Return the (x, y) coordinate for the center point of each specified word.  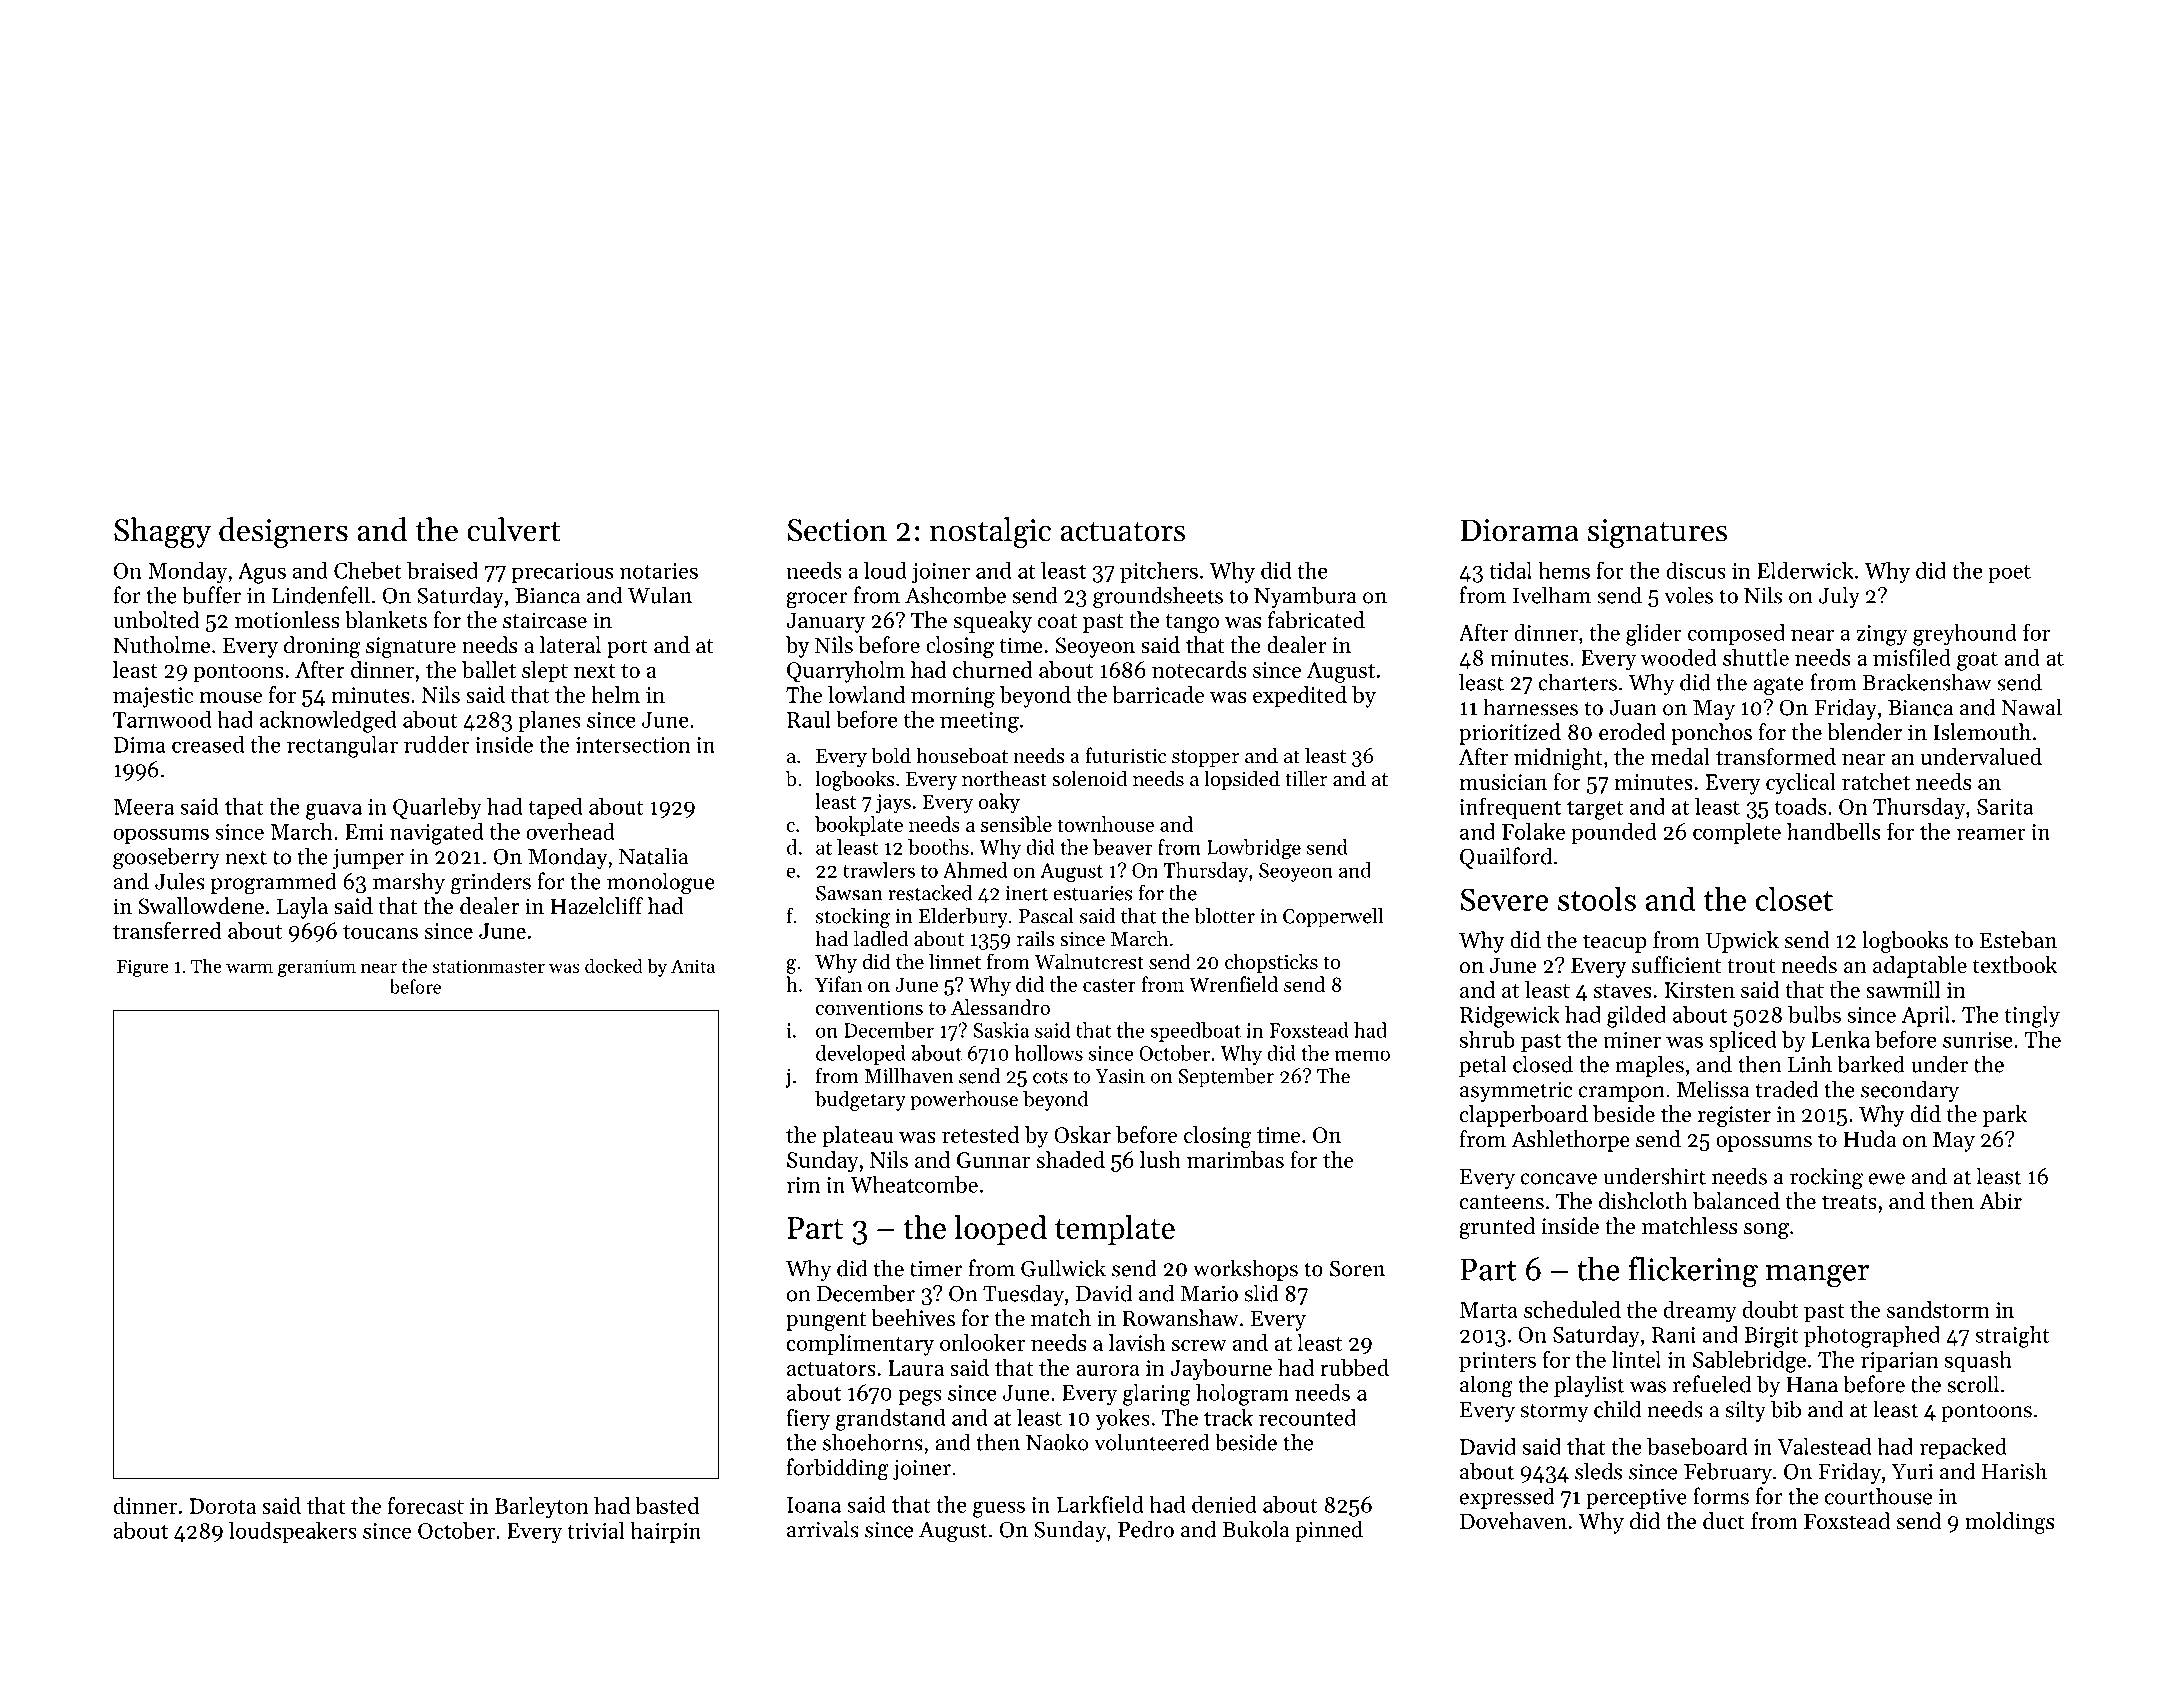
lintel (1636, 1359)
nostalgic (990, 532)
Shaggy (162, 532)
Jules (180, 881)
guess (999, 1509)
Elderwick (1805, 570)
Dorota (223, 1506)
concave (1559, 1179)
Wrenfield (1233, 984)
